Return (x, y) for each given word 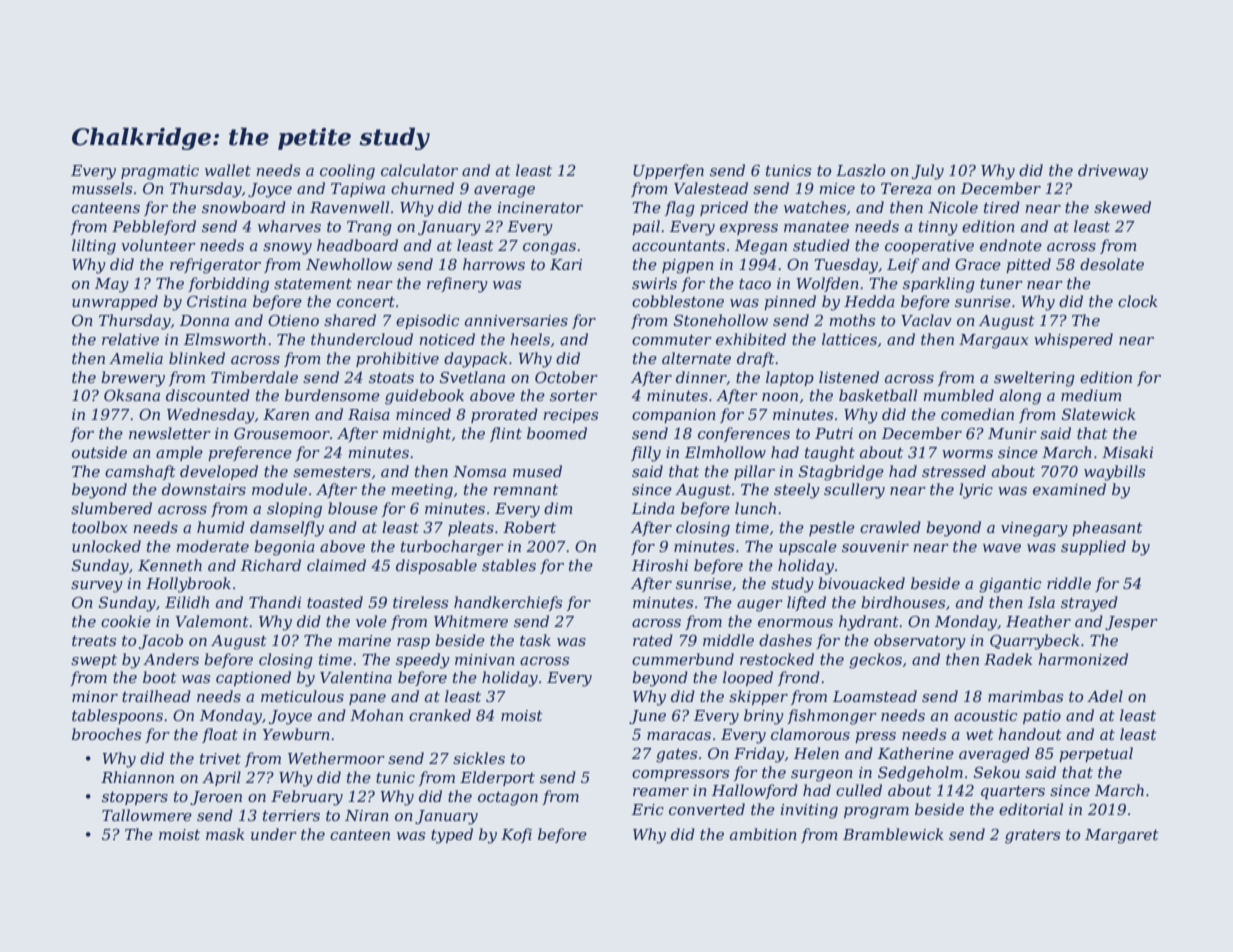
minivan (485, 659)
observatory (920, 642)
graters (1032, 837)
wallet (228, 170)
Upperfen (668, 171)
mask (225, 834)
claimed (336, 565)
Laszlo (860, 170)
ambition (763, 834)
